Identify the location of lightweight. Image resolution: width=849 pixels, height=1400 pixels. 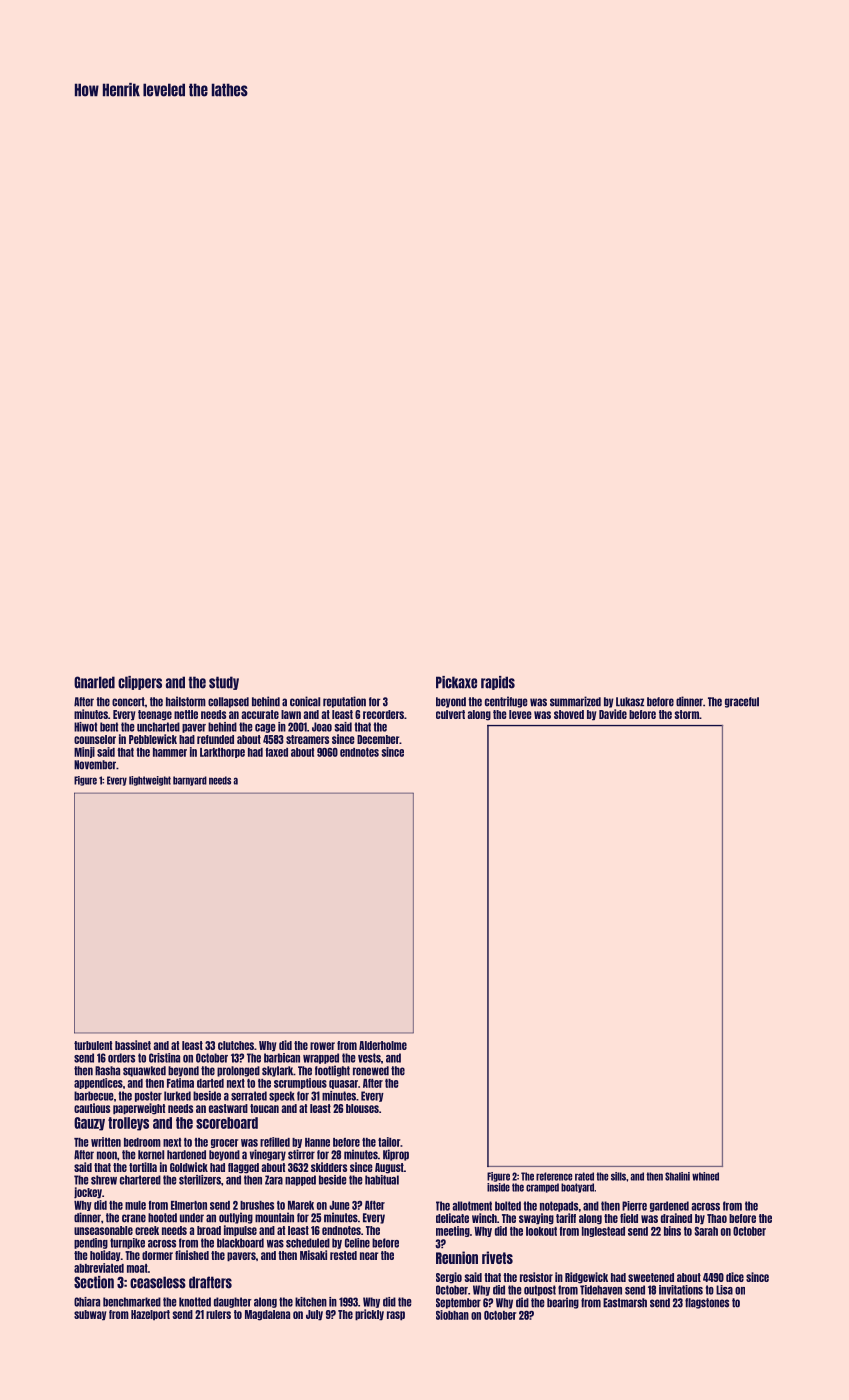
(150, 781).
